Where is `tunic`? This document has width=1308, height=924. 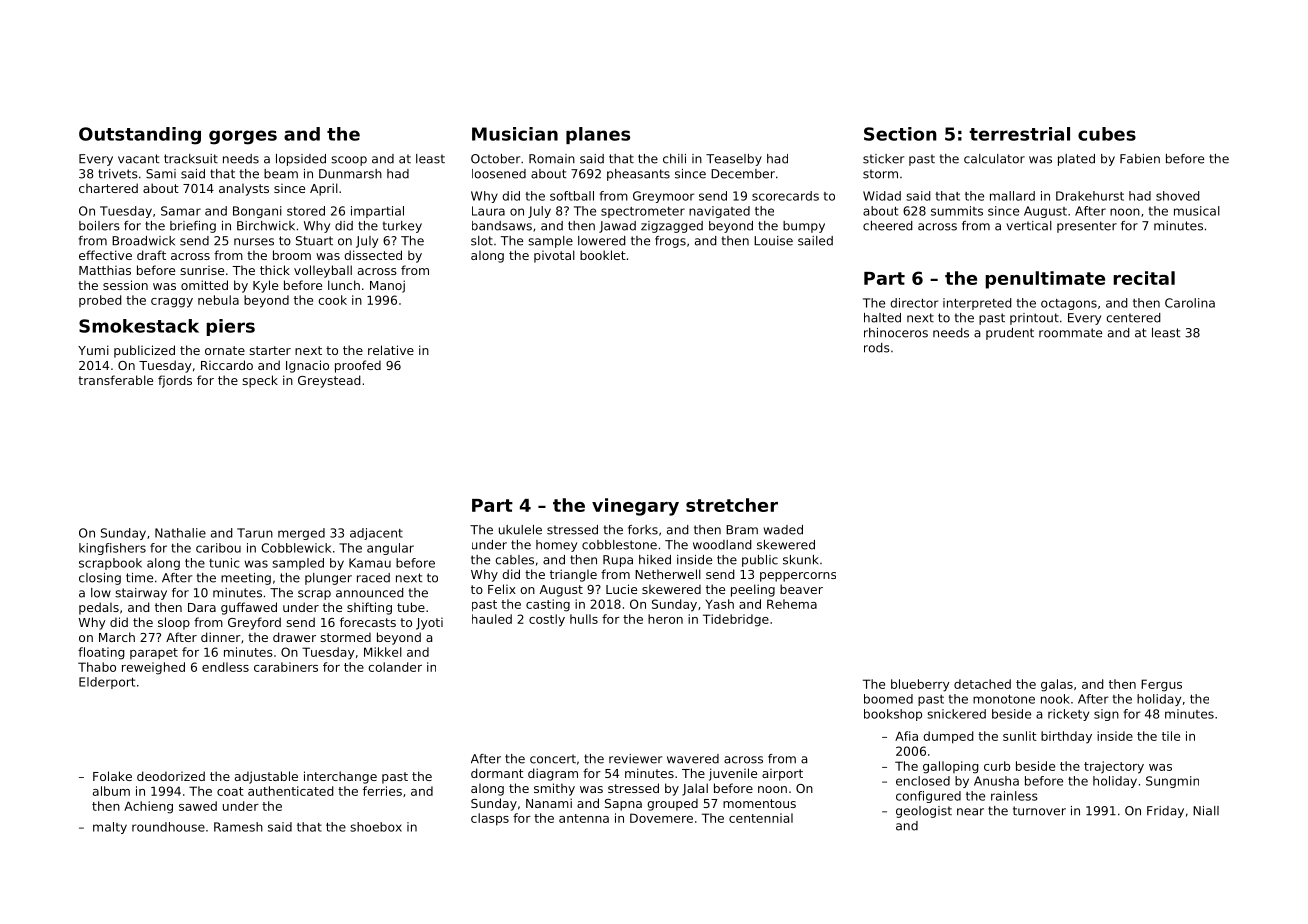
tunic is located at coordinates (224, 563).
